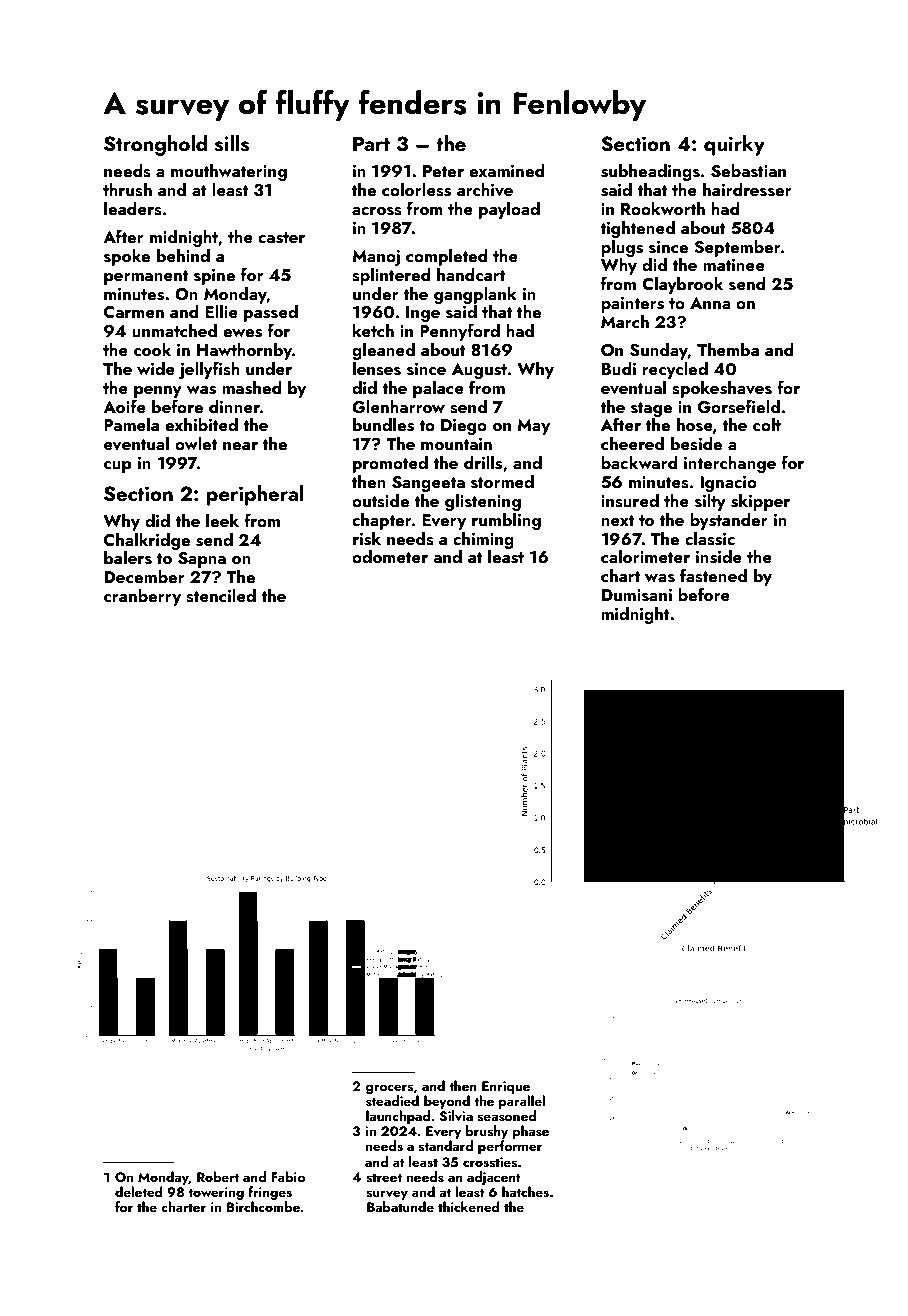 The image size is (908, 1316). What do you see at coordinates (645, 556) in the screenshot?
I see `calorimeter` at bounding box center [645, 556].
